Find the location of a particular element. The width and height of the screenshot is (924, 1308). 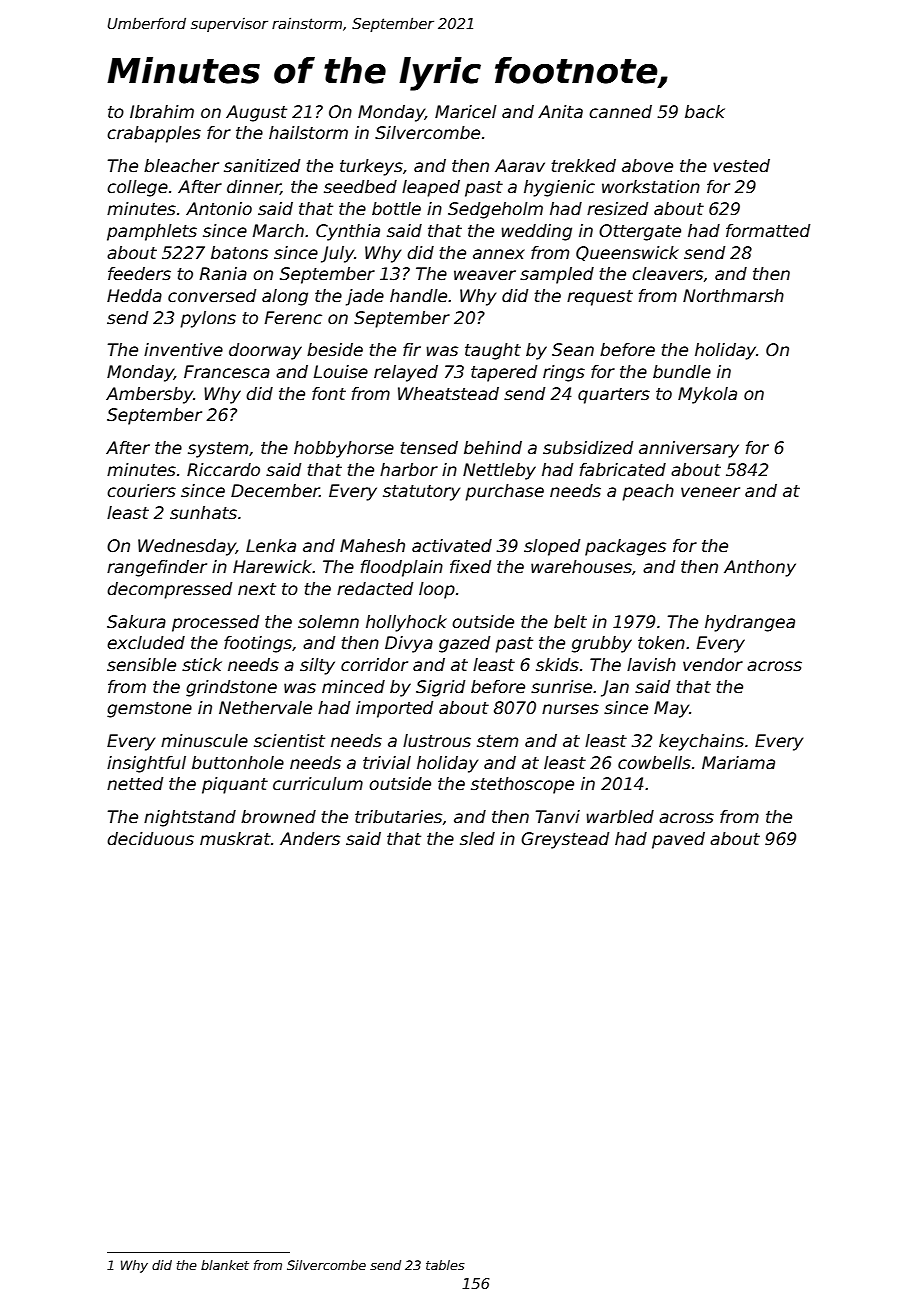

statutory is located at coordinates (421, 493).
